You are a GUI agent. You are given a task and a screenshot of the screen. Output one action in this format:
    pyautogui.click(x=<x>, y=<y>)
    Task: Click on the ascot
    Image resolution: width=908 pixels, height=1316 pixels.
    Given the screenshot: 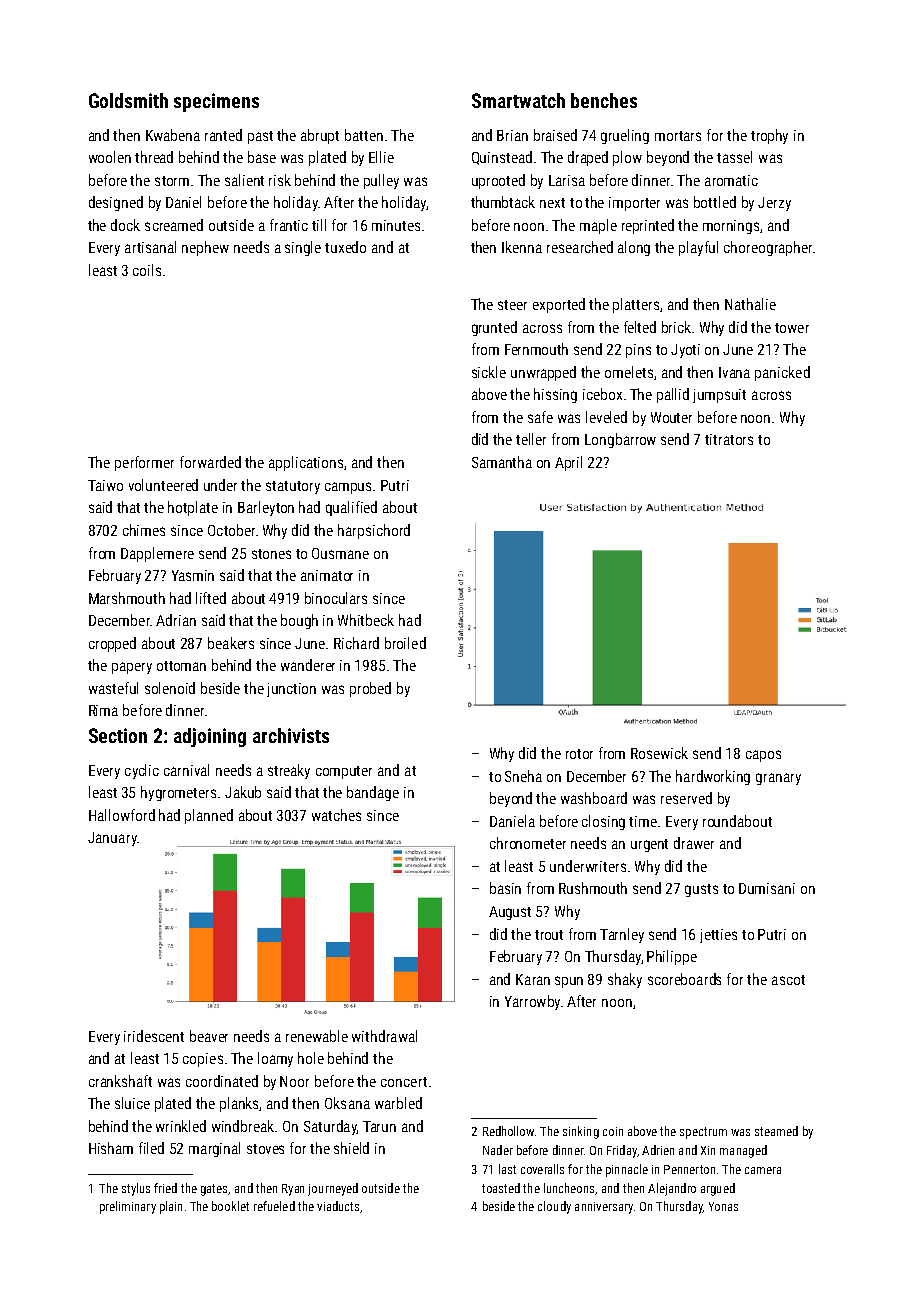 What is the action you would take?
    pyautogui.click(x=788, y=980)
